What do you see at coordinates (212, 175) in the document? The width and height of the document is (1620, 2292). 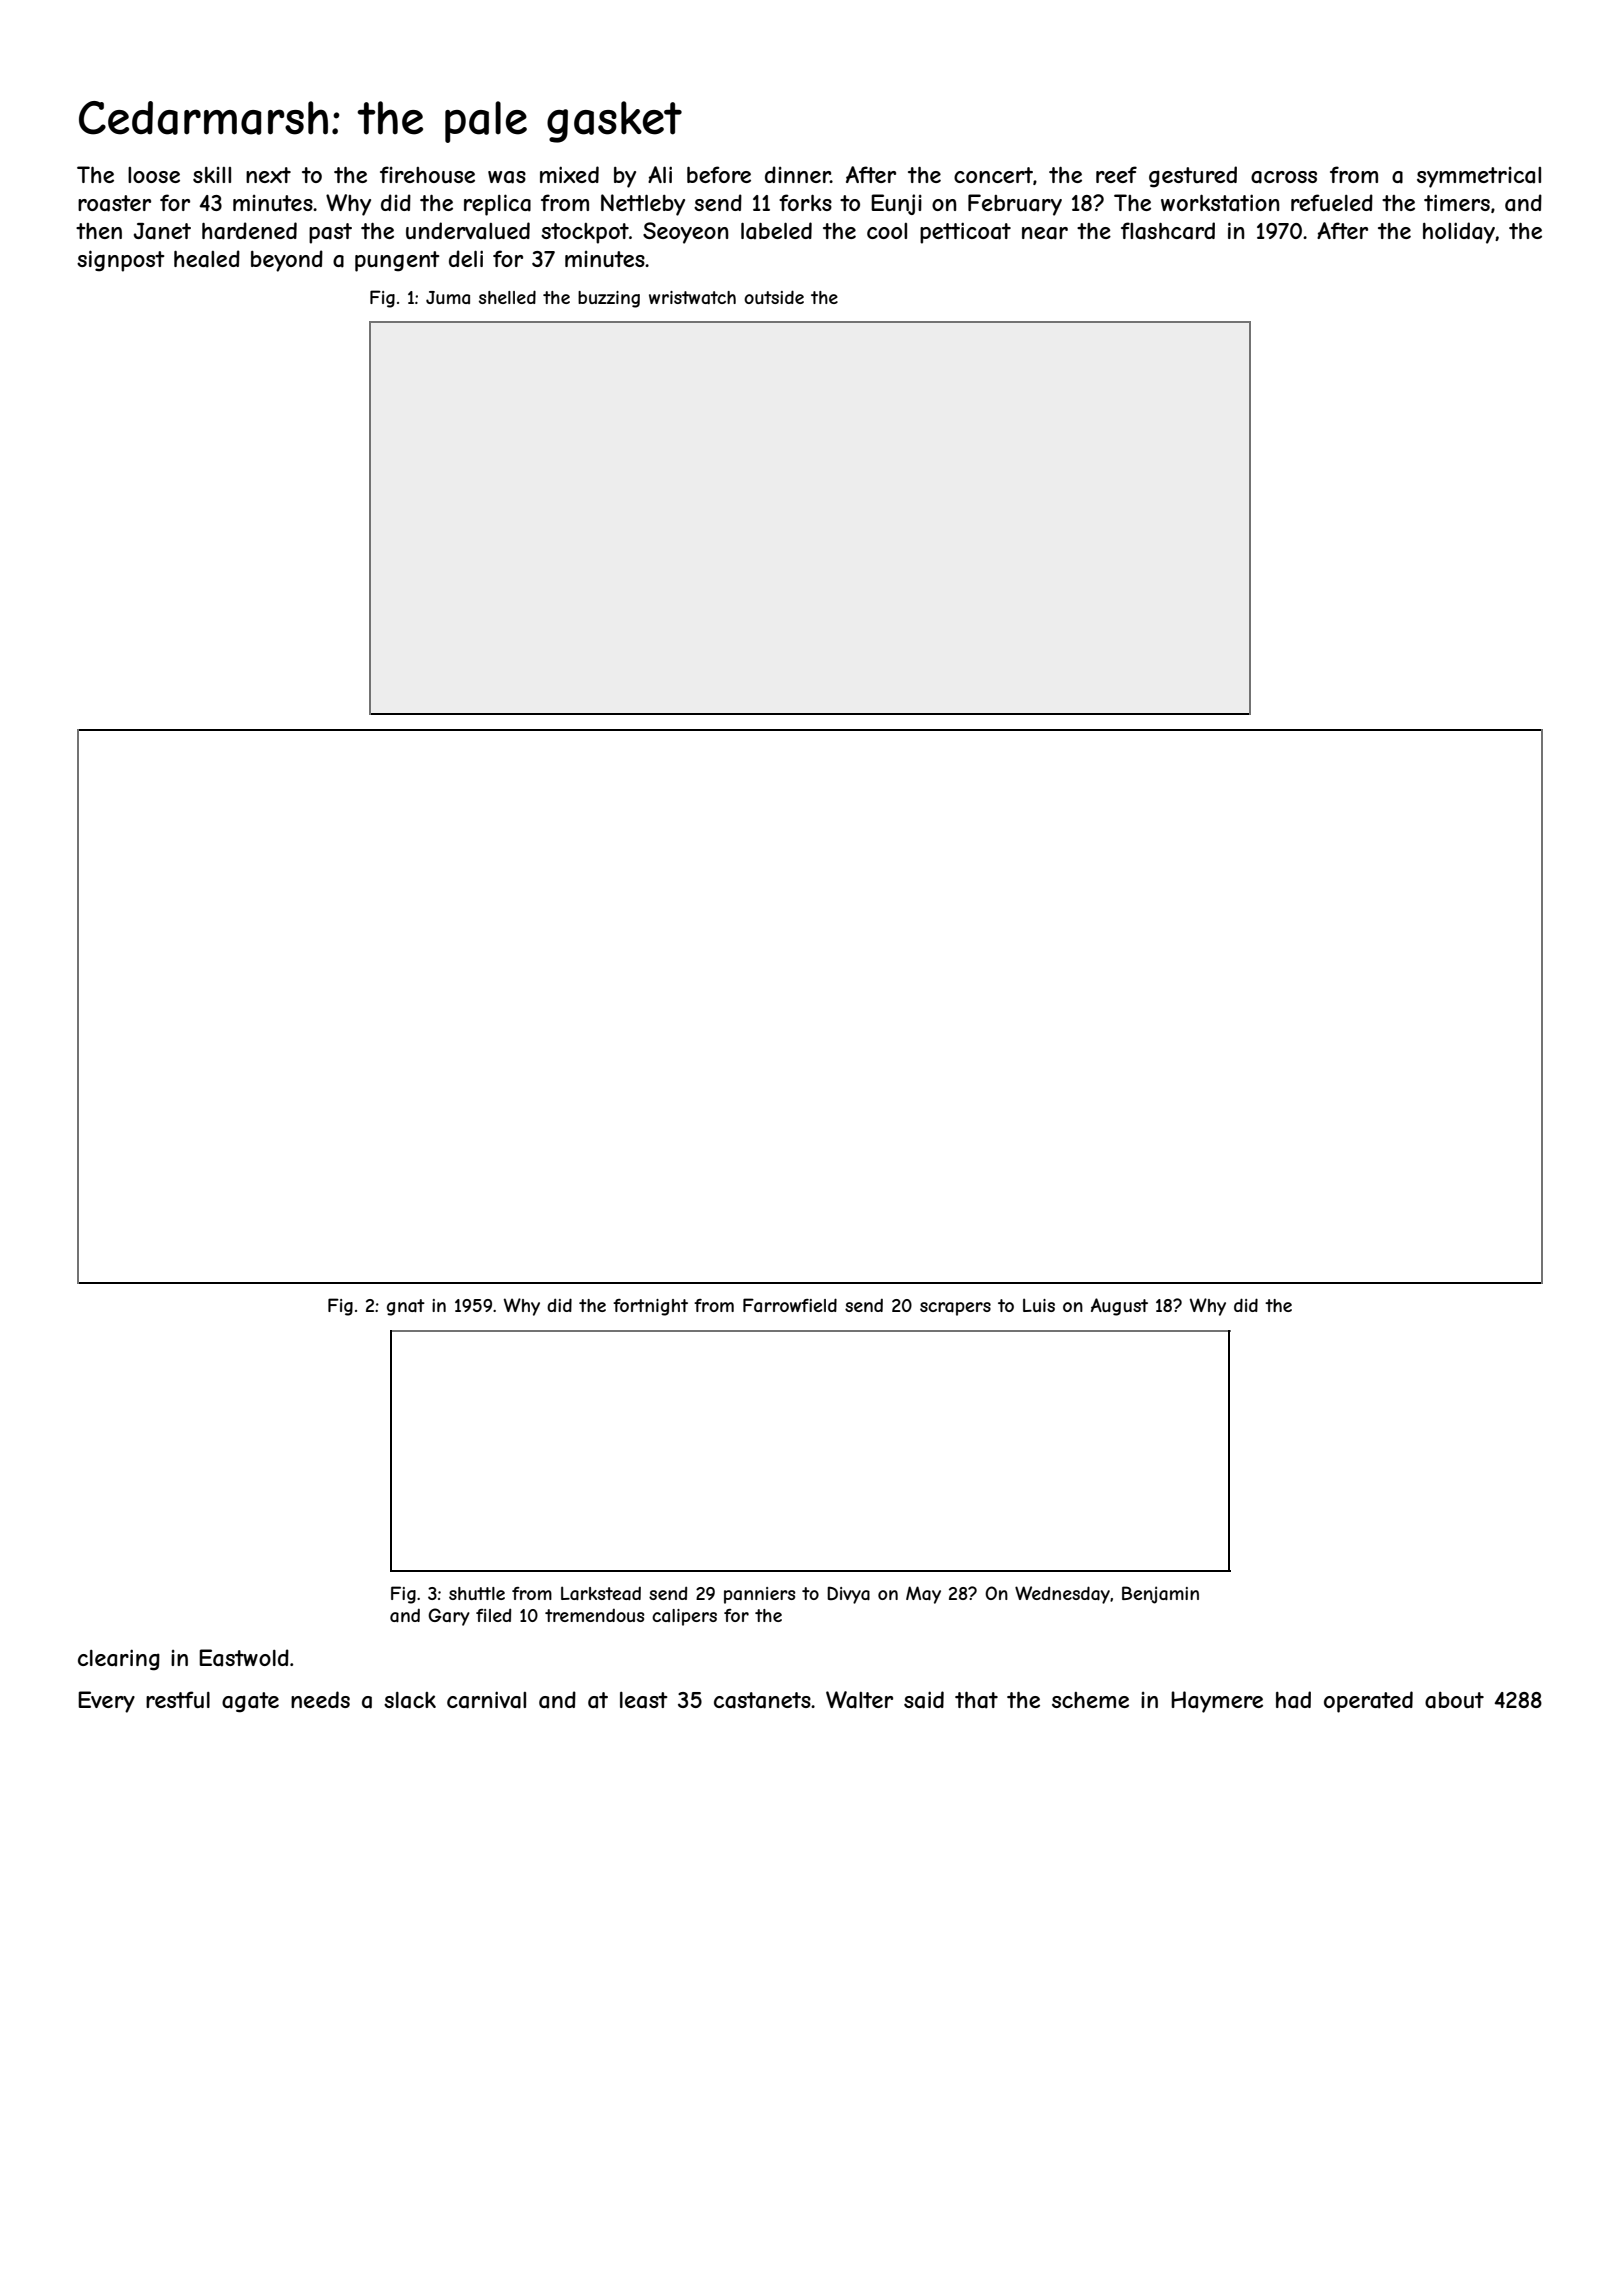 I see `skill` at bounding box center [212, 175].
